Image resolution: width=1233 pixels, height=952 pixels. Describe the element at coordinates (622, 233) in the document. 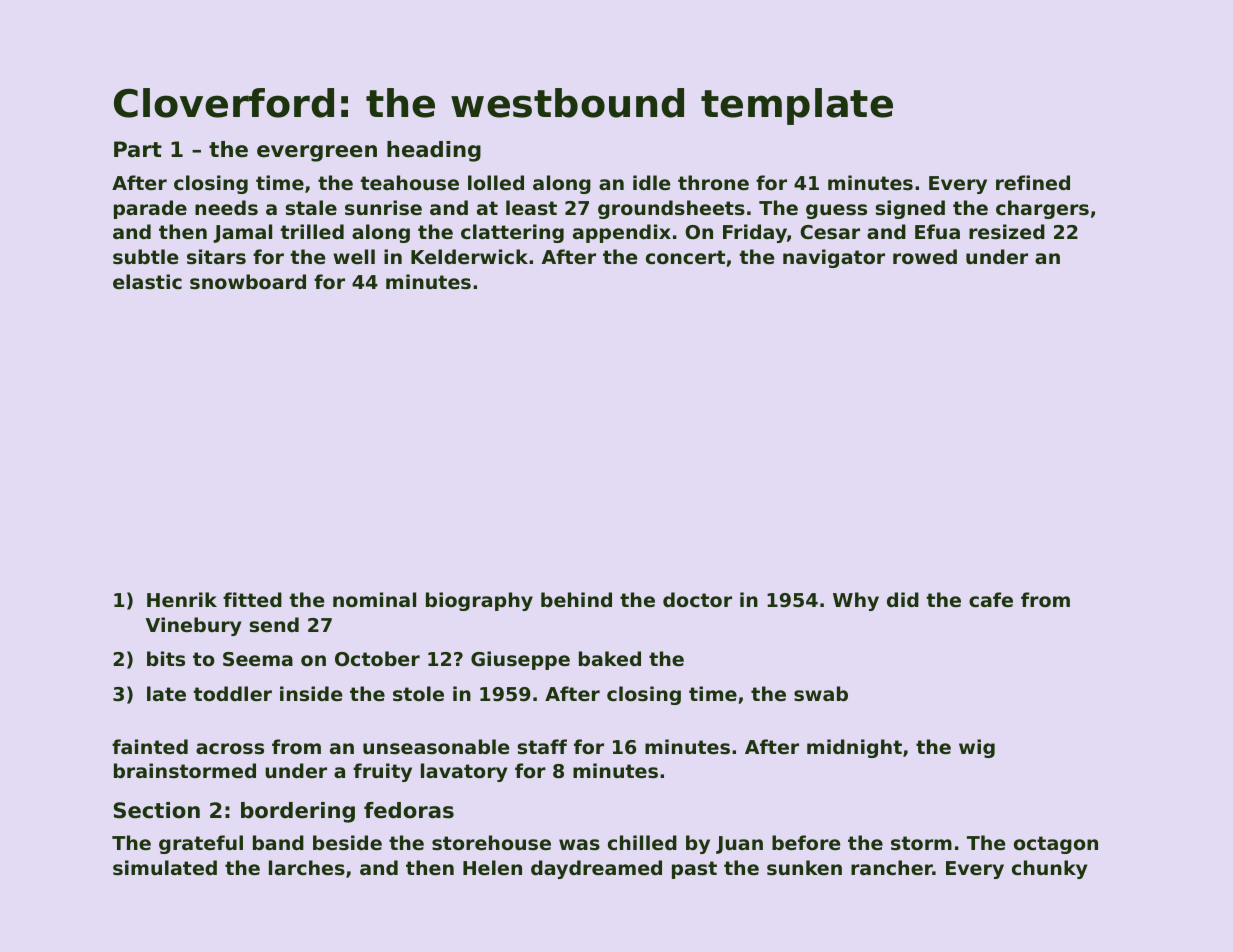

I see `appendix` at that location.
